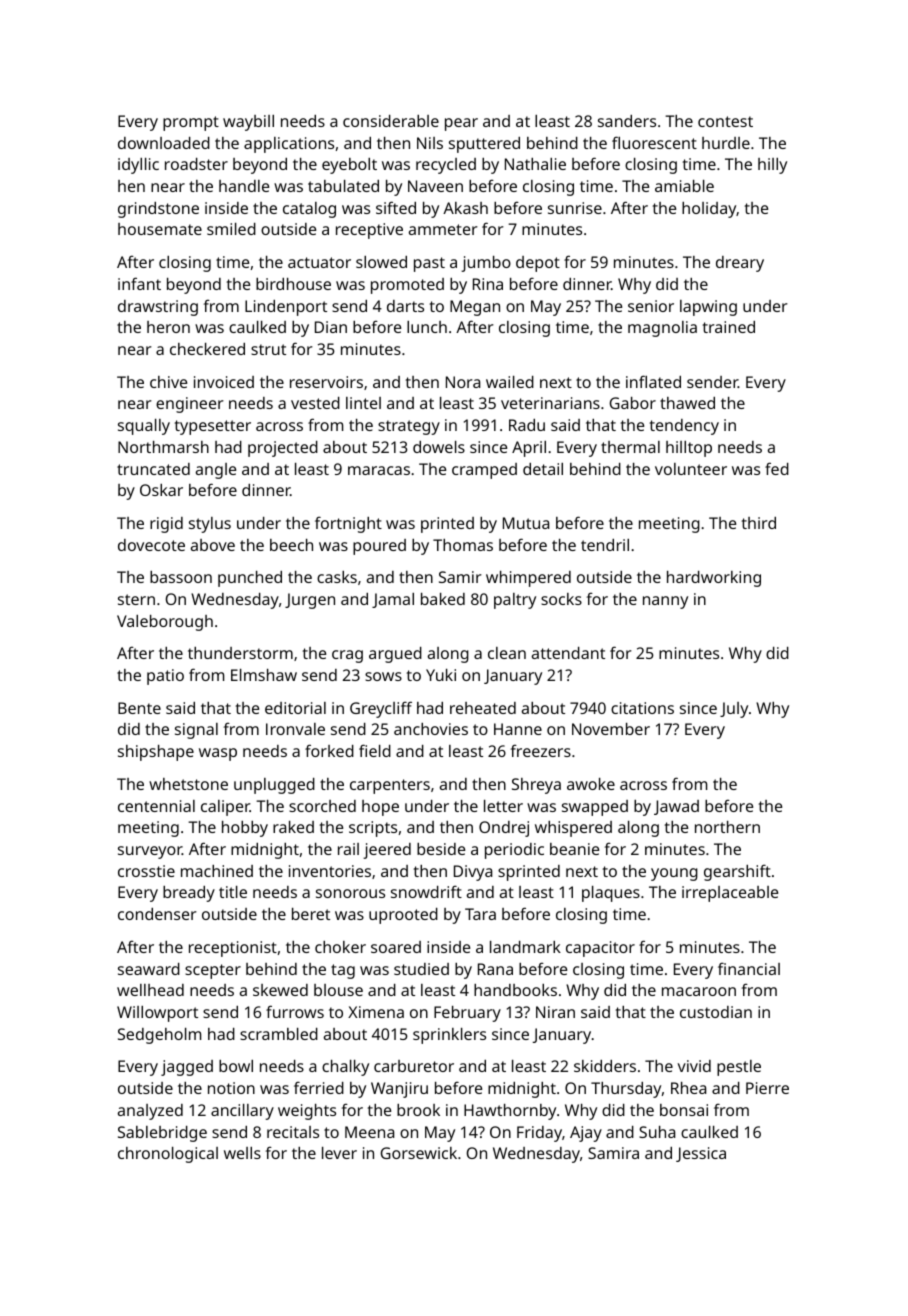 The image size is (908, 1316). Describe the element at coordinates (381, 709) in the screenshot. I see `Greycliff` at that location.
